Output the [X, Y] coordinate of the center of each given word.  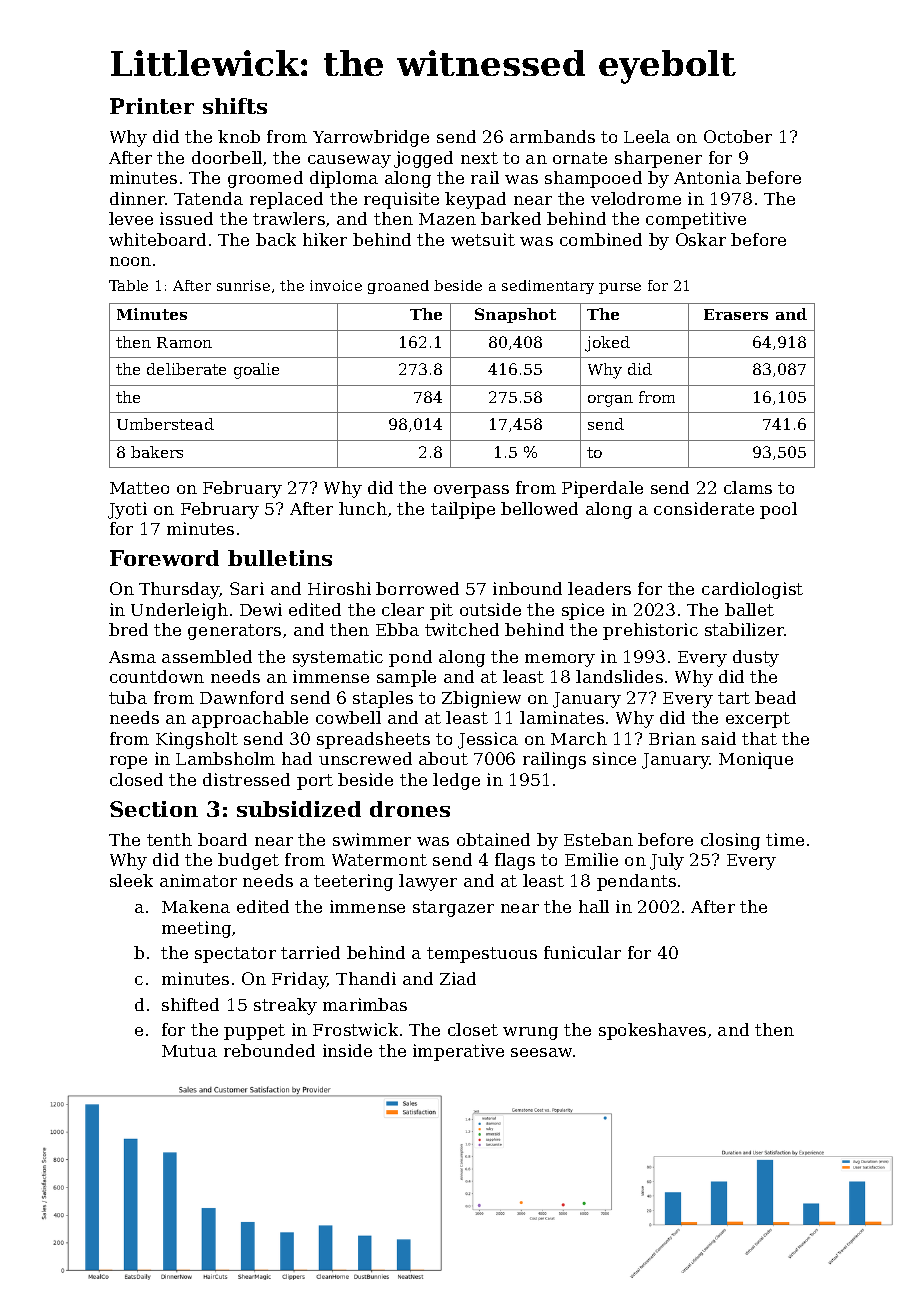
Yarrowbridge [371, 138]
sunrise [243, 285]
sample [406, 678]
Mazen [447, 219]
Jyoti [127, 510]
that [759, 738]
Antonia [707, 177]
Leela [647, 136]
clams [748, 487]
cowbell [348, 717]
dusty [756, 658]
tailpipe [463, 510]
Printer [152, 106]
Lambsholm [225, 758]
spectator [235, 955]
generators [234, 632]
